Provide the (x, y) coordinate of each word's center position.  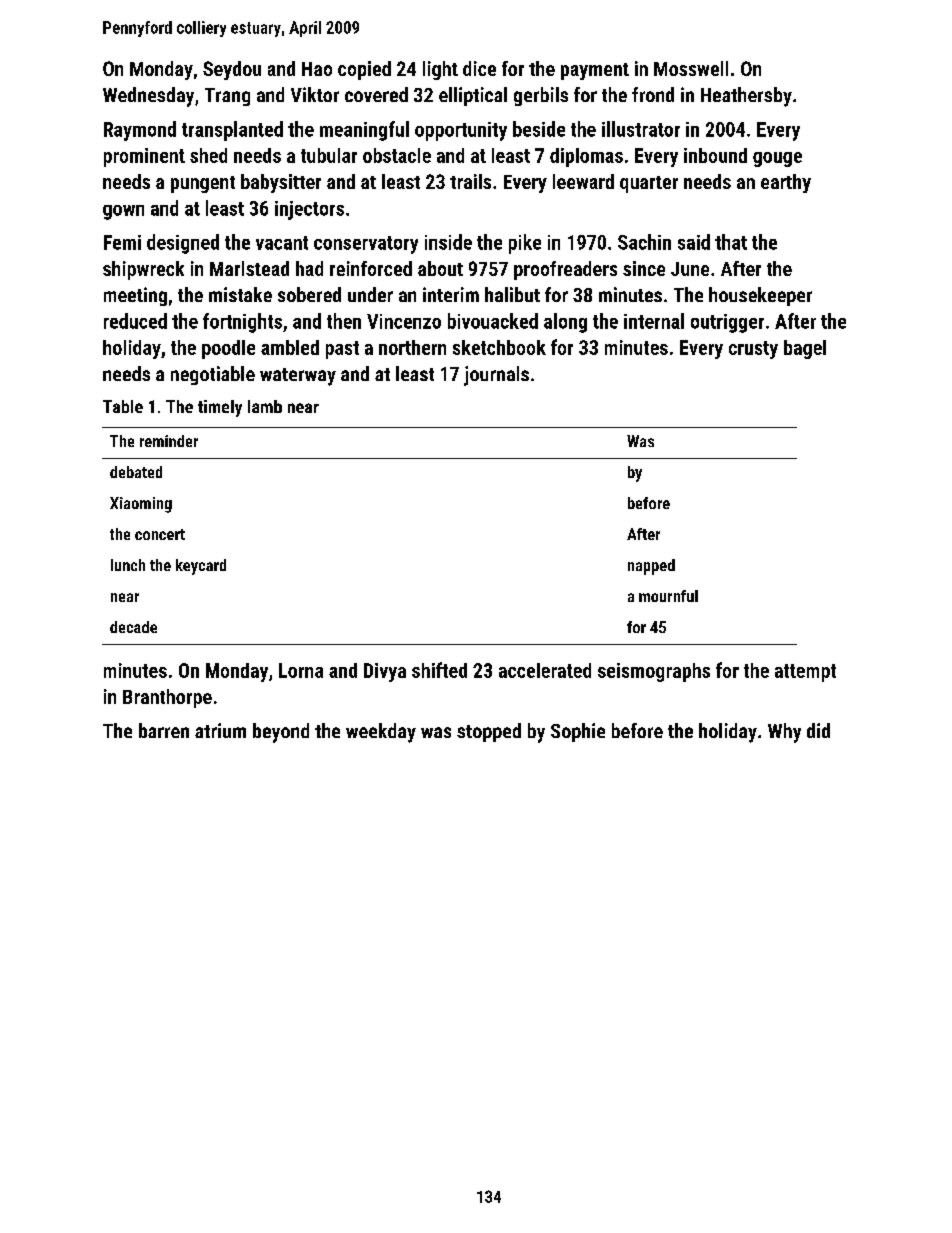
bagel (805, 349)
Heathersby (746, 97)
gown (123, 212)
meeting (135, 296)
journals (496, 376)
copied (364, 70)
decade (133, 627)
